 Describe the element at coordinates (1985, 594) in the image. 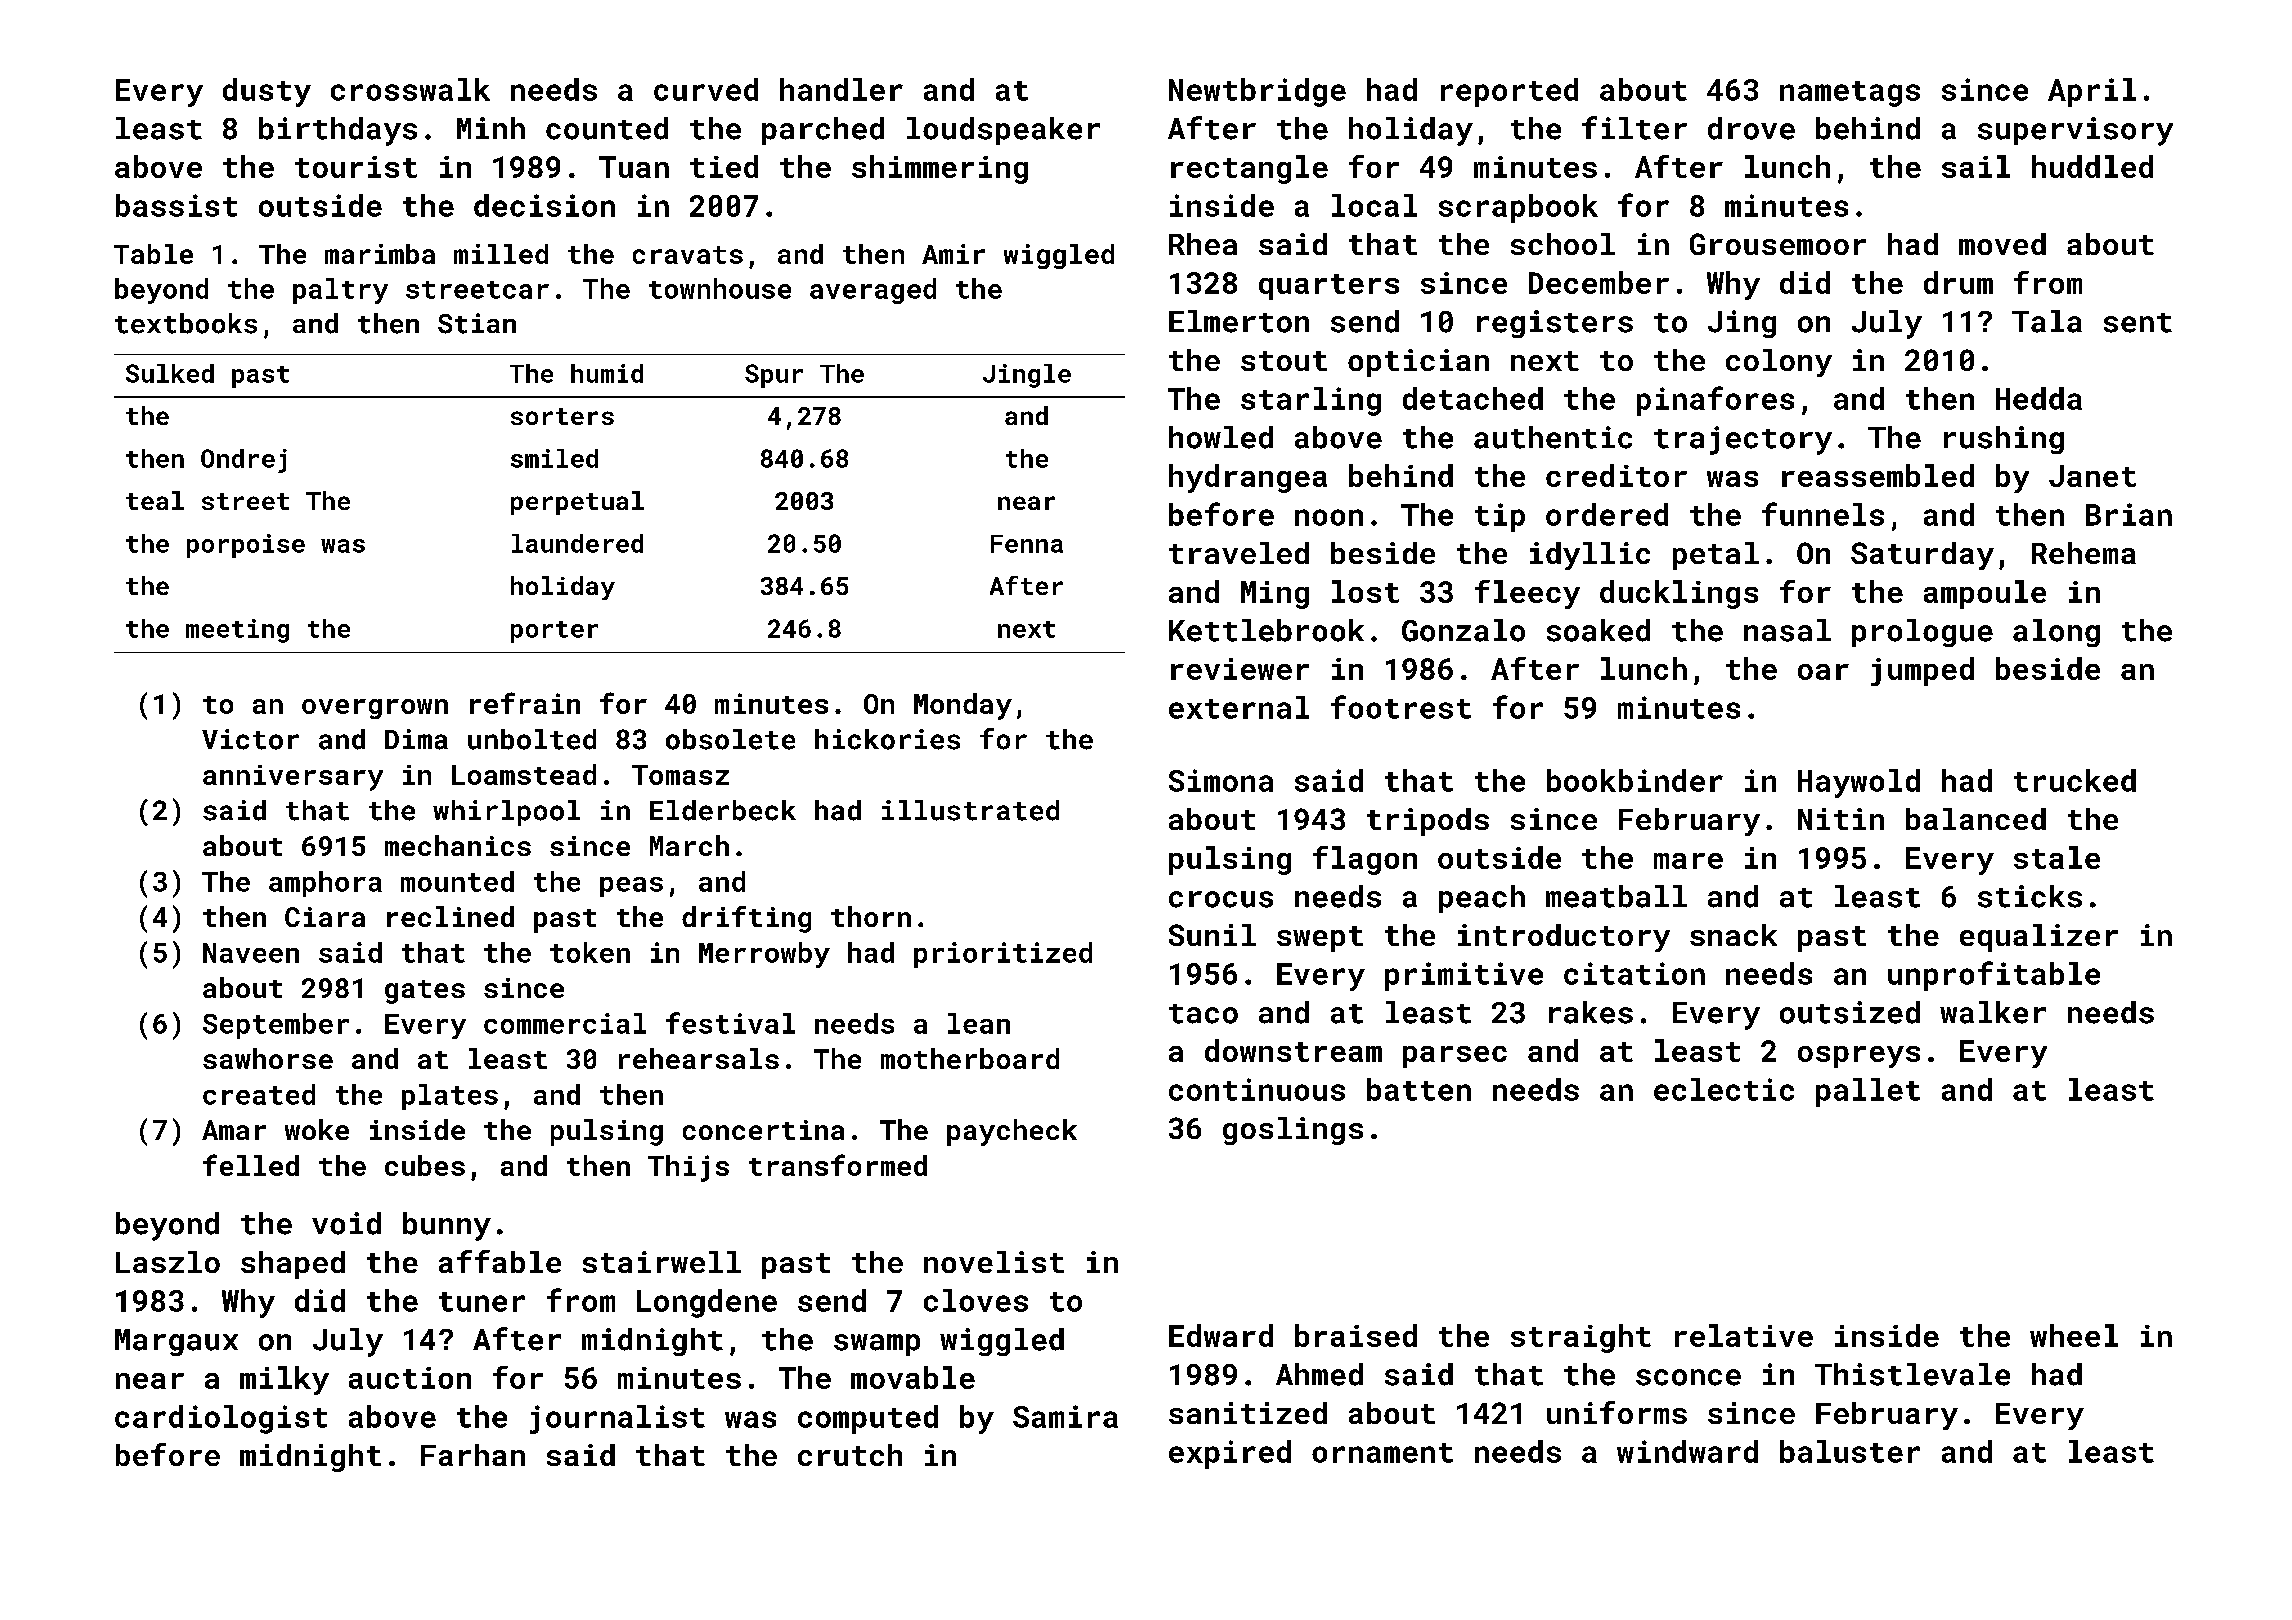

I see `ampoule` at that location.
